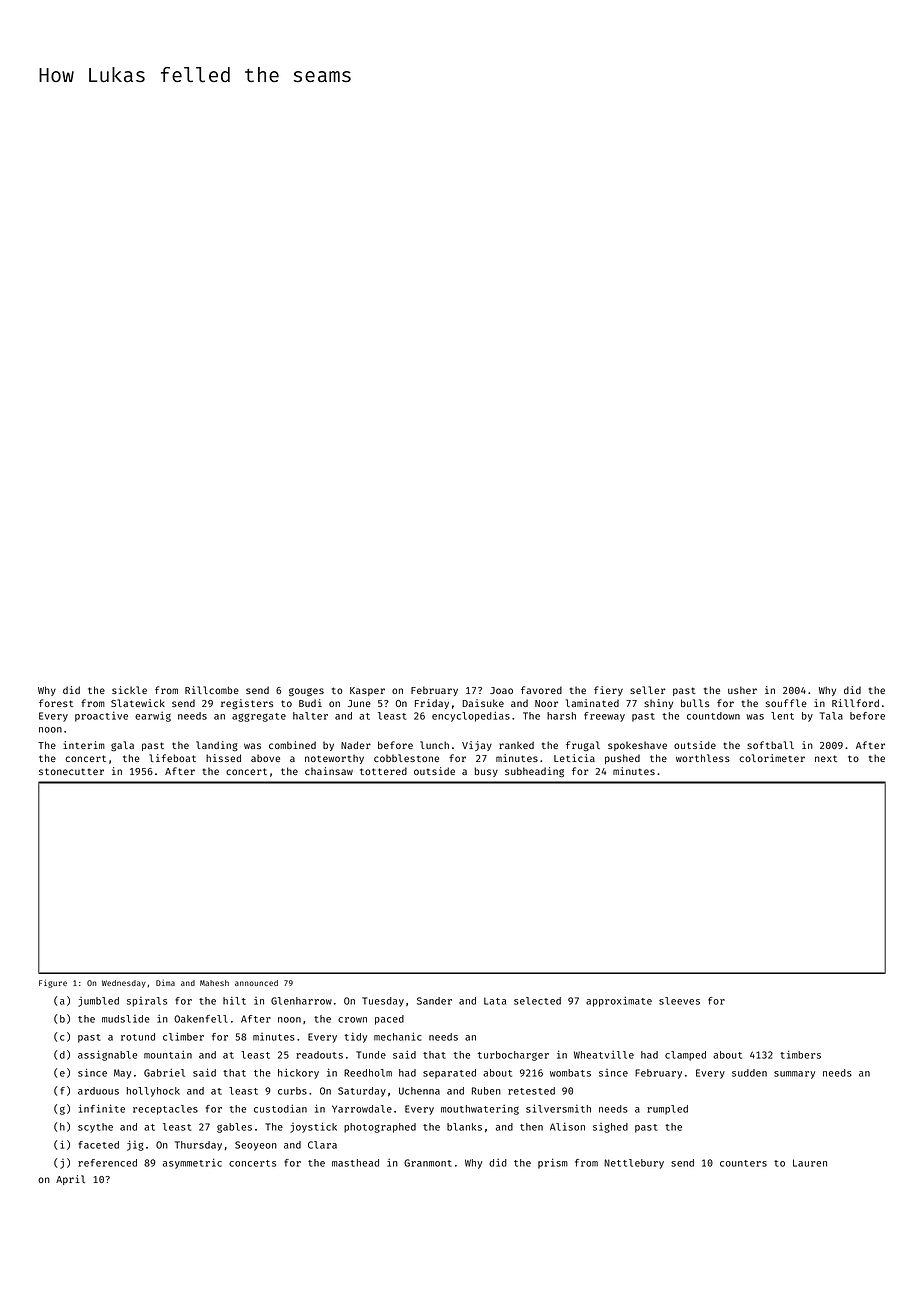 The height and width of the screenshot is (1308, 924). Describe the element at coordinates (434, 1001) in the screenshot. I see `Sander` at that location.
